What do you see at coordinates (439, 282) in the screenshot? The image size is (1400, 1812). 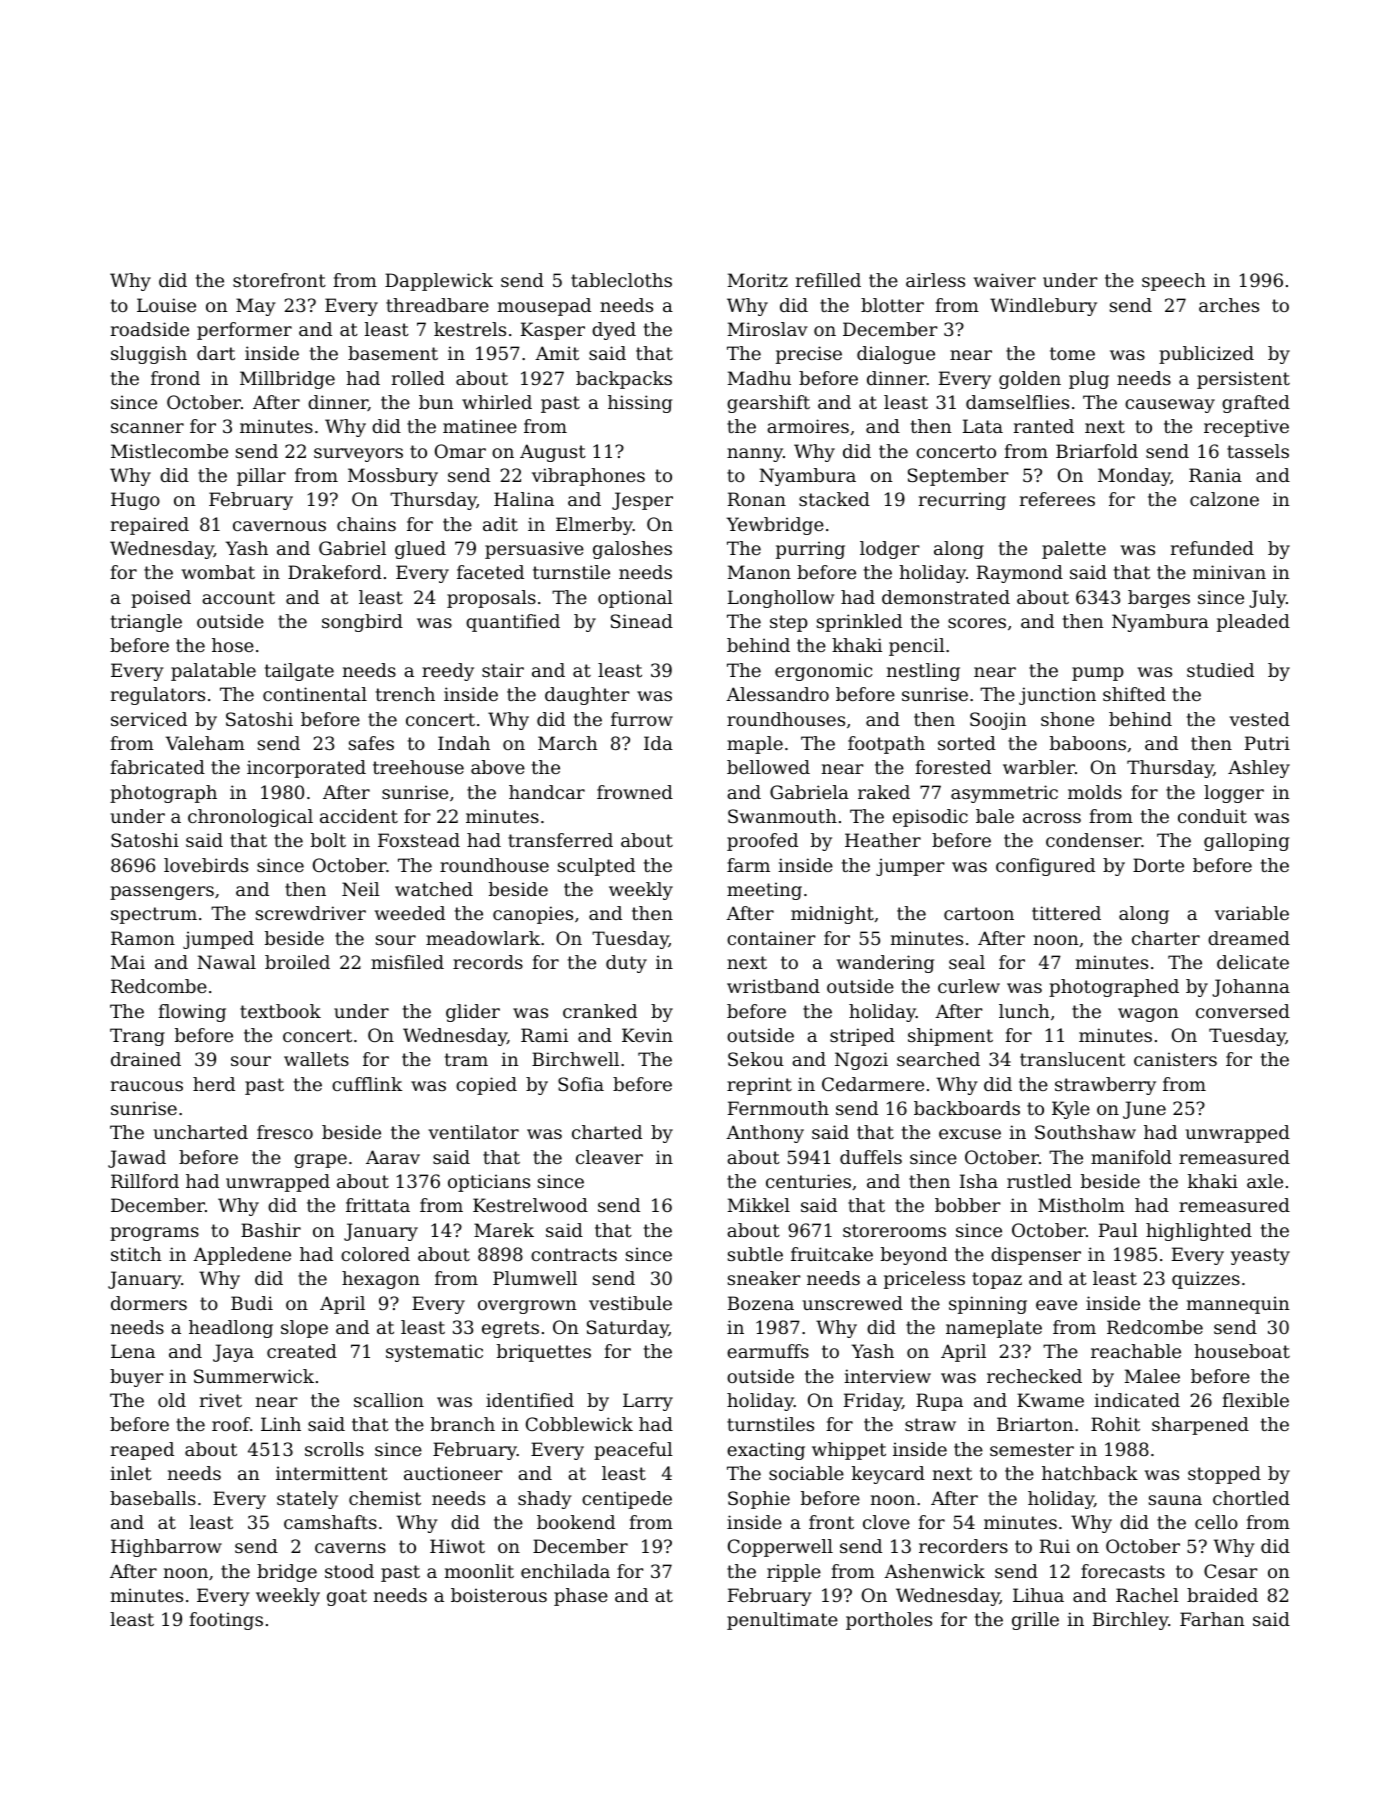 I see `Dapplewick` at bounding box center [439, 282].
